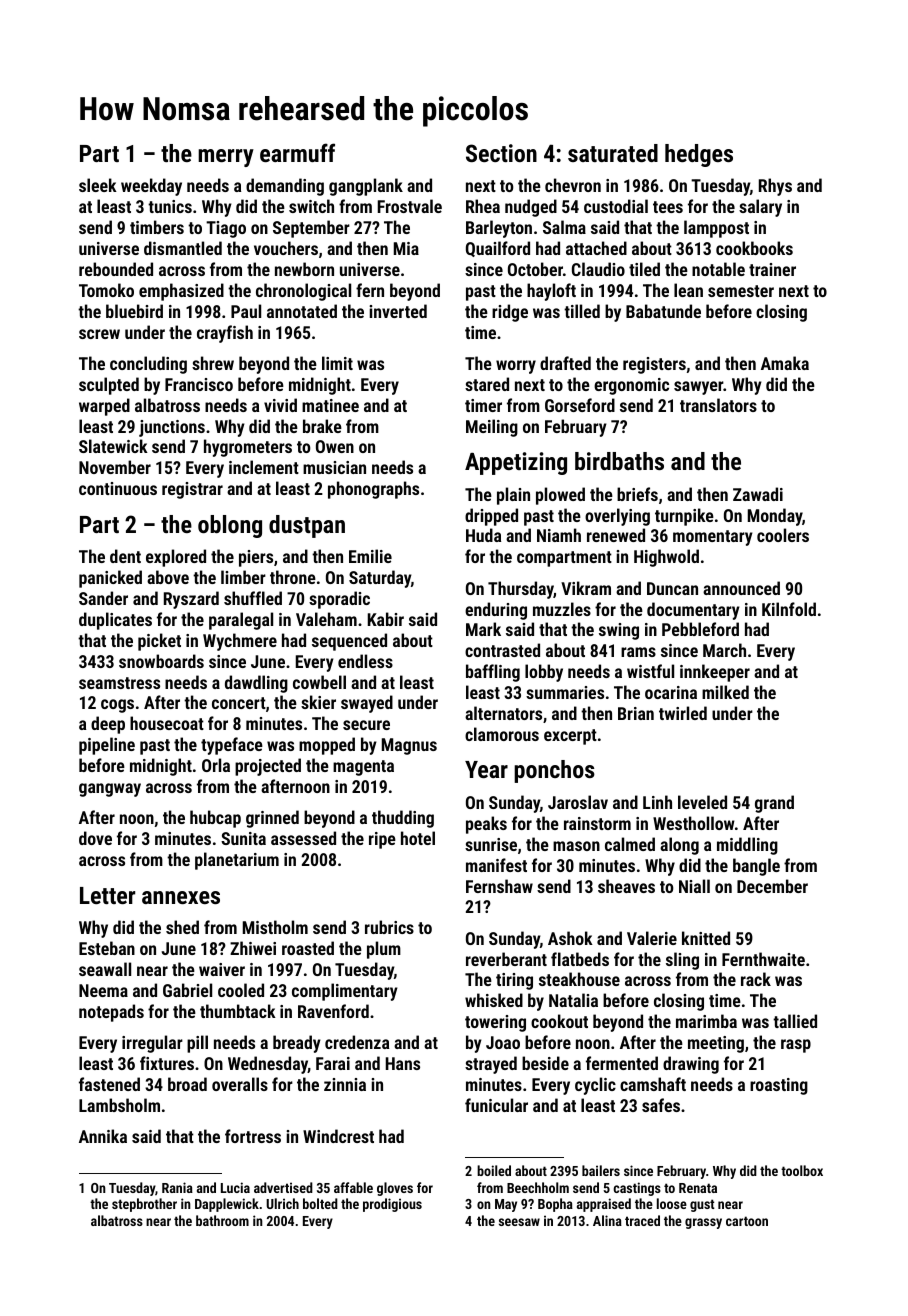 This screenshot has width=908, height=1316. I want to click on sleek, so click(98, 185).
